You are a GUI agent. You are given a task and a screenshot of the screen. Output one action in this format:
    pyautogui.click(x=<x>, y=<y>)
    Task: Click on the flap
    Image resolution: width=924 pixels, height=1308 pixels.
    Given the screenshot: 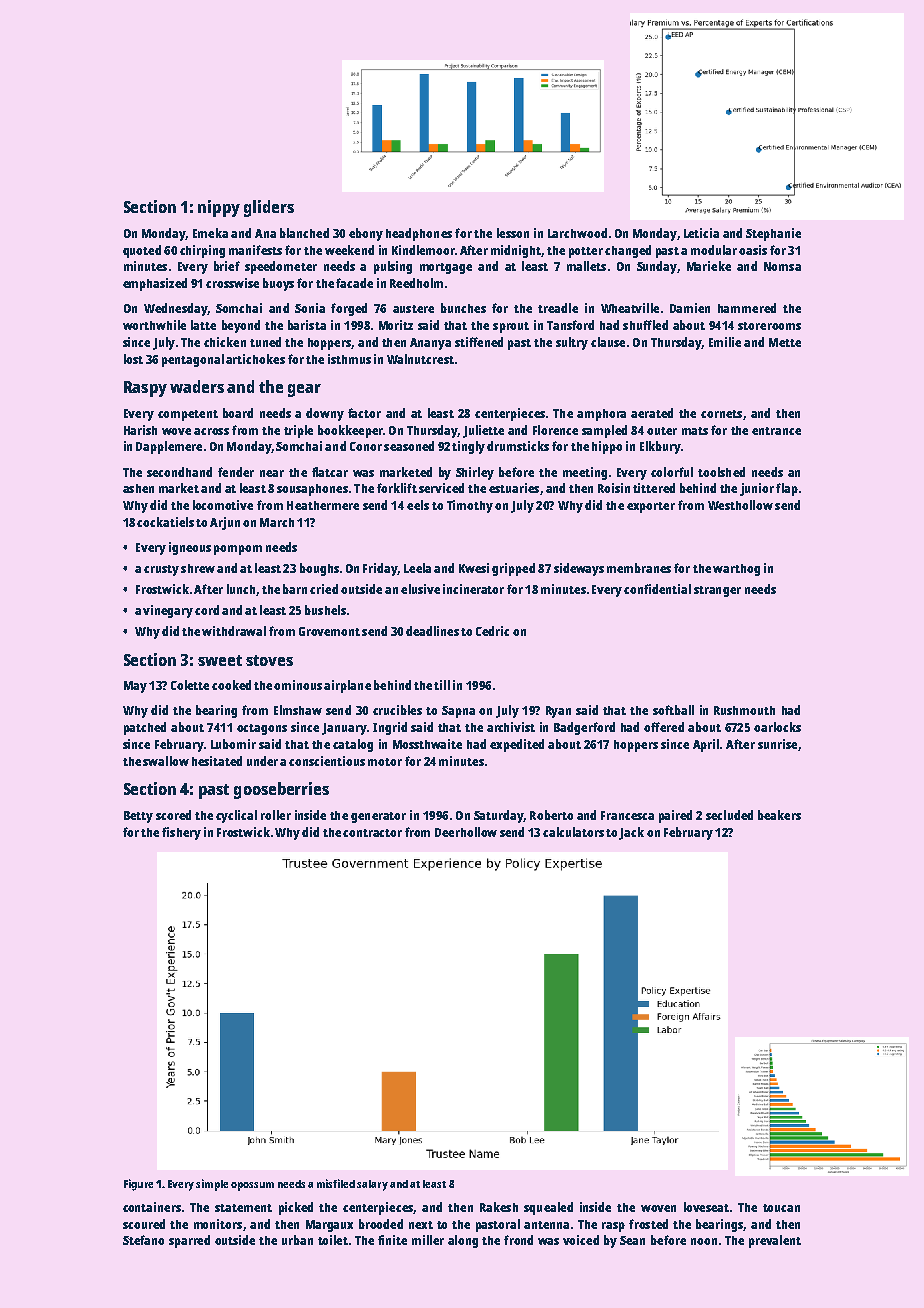 What is the action you would take?
    pyautogui.click(x=787, y=489)
